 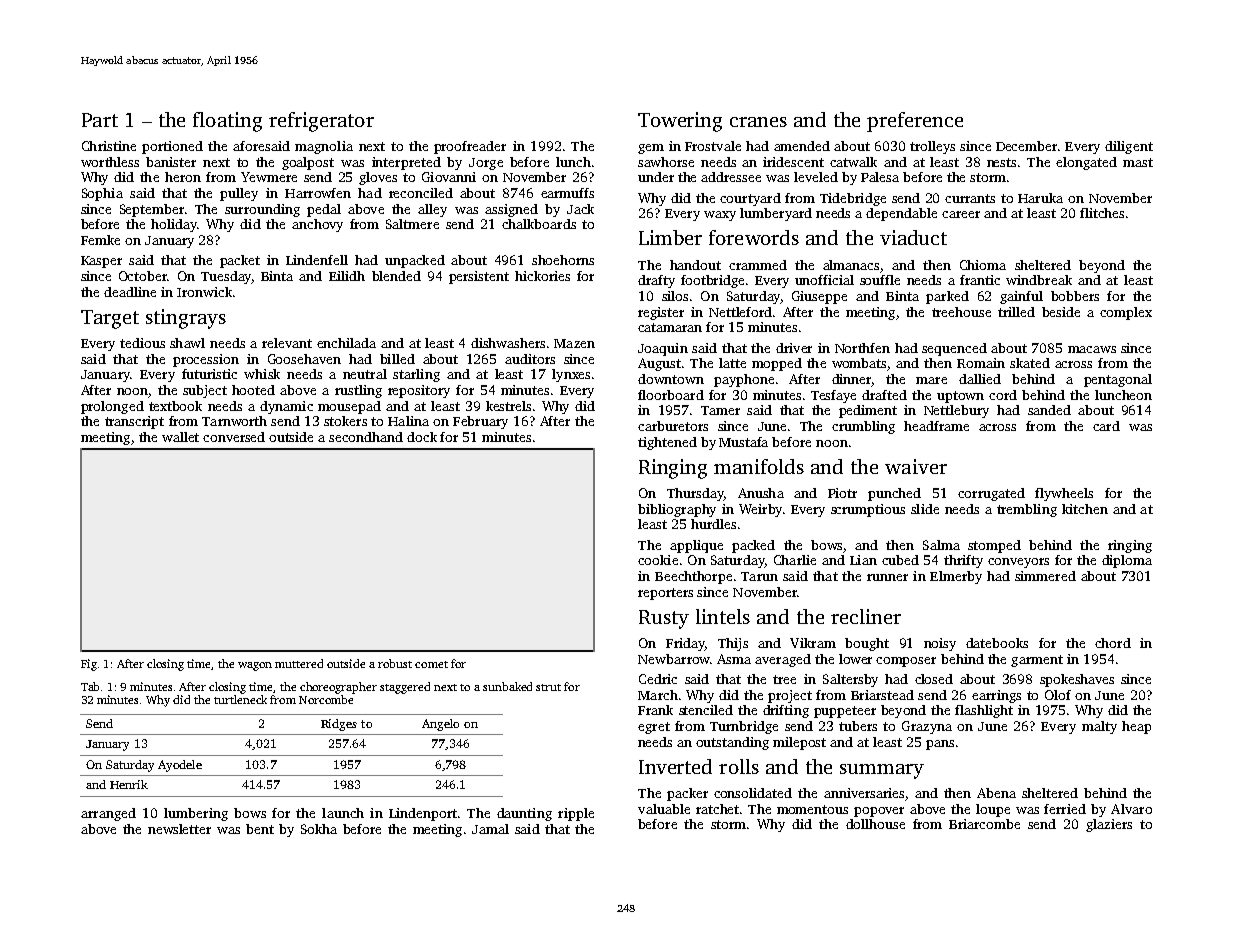 What do you see at coordinates (732, 363) in the screenshot?
I see `latte` at bounding box center [732, 363].
